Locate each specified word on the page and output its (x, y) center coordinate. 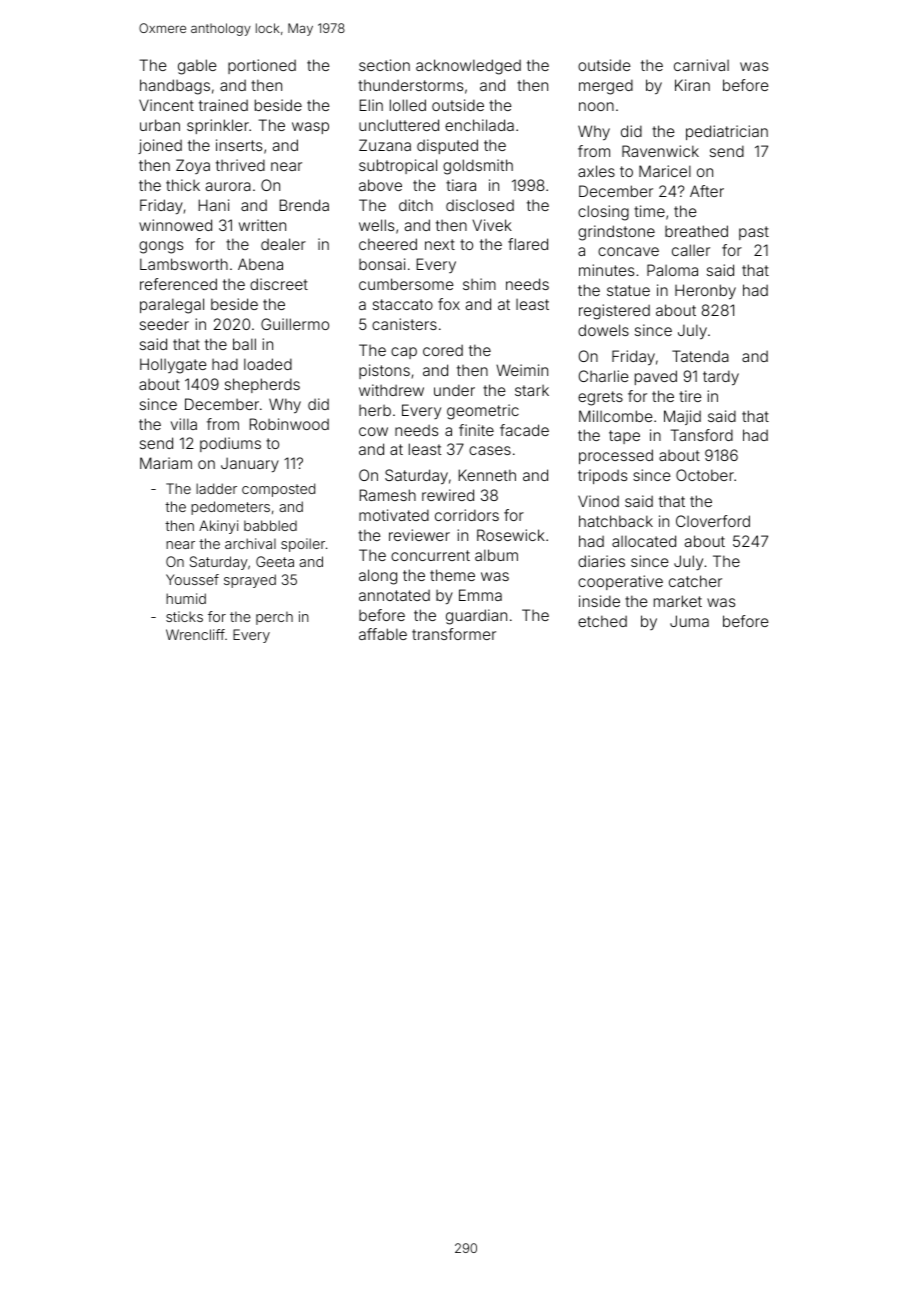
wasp (310, 128)
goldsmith (478, 167)
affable (383, 634)
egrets (600, 398)
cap (404, 353)
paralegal (172, 306)
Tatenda (700, 356)
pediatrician (727, 132)
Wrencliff (195, 634)
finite (476, 430)
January (250, 464)
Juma (689, 621)
